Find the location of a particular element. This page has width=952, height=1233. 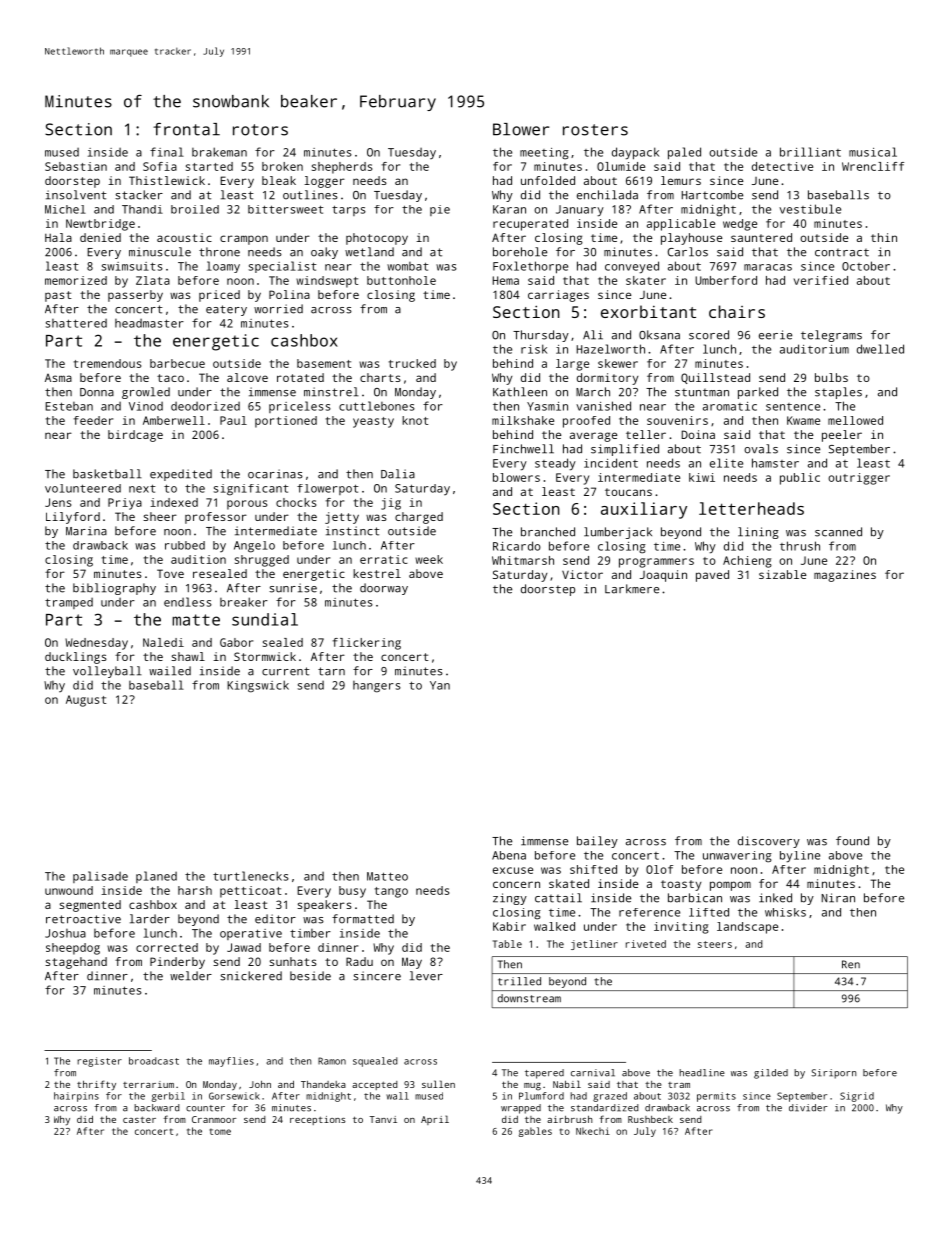

register is located at coordinates (99, 1062).
